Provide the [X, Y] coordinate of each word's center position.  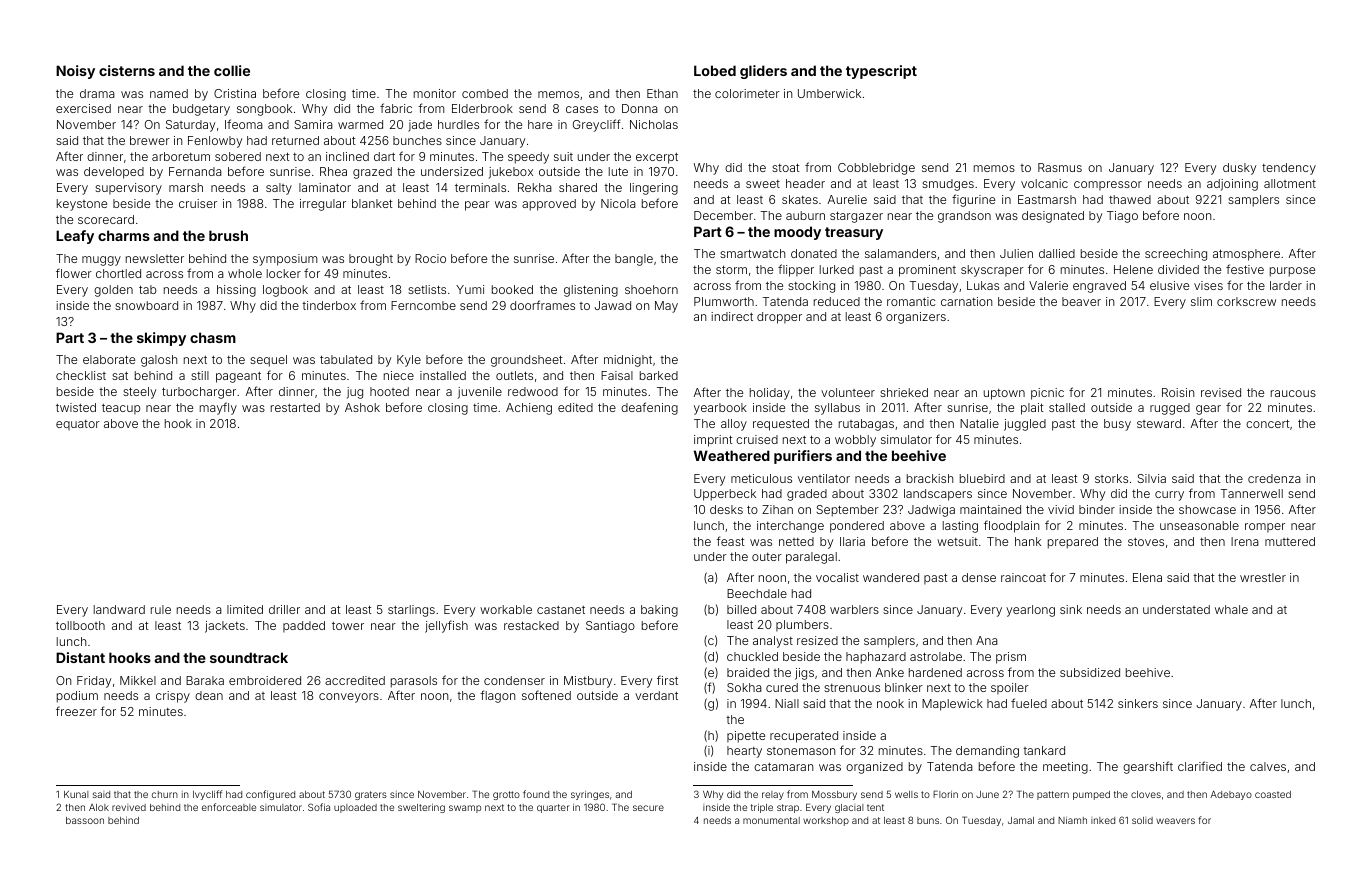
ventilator [824, 478]
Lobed [715, 70]
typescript [881, 72]
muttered [1290, 541]
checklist [81, 375]
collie [232, 70]
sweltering [421, 808]
